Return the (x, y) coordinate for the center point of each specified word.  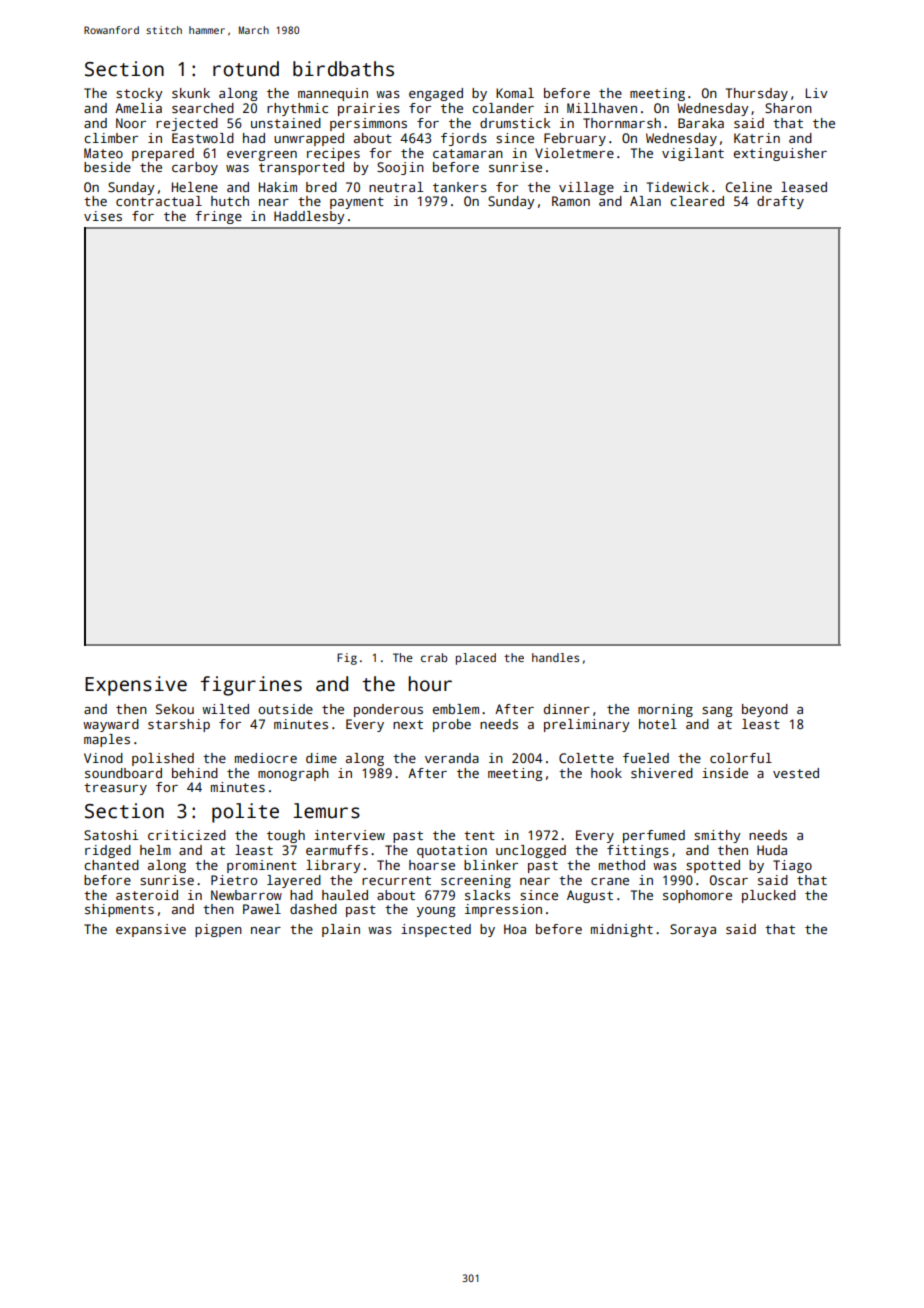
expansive (151, 930)
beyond (765, 710)
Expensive (136, 686)
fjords (464, 139)
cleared (697, 201)
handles (555, 657)
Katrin (757, 138)
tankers (460, 187)
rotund (246, 69)
